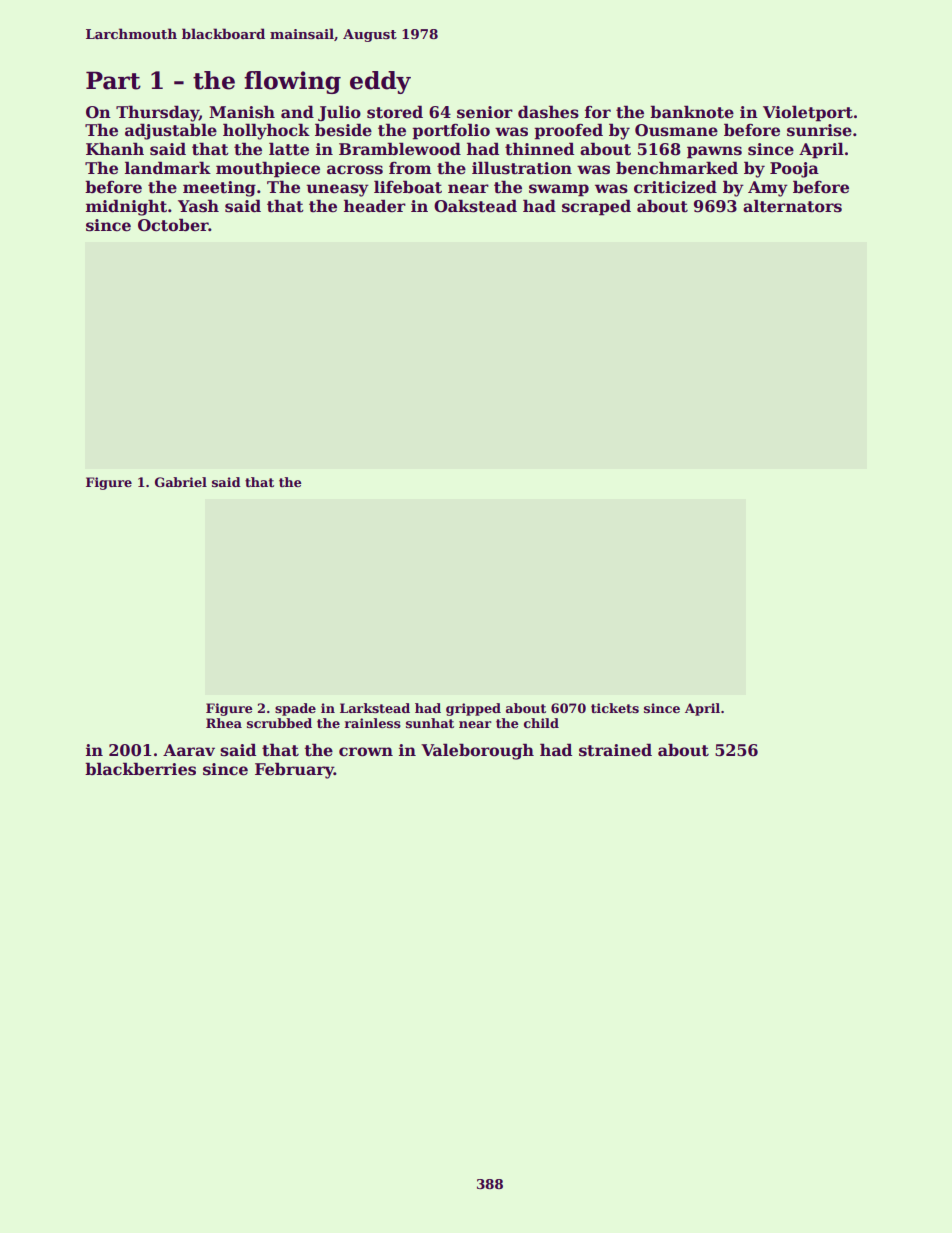 The image size is (952, 1233). I want to click on blackberries, so click(140, 769).
